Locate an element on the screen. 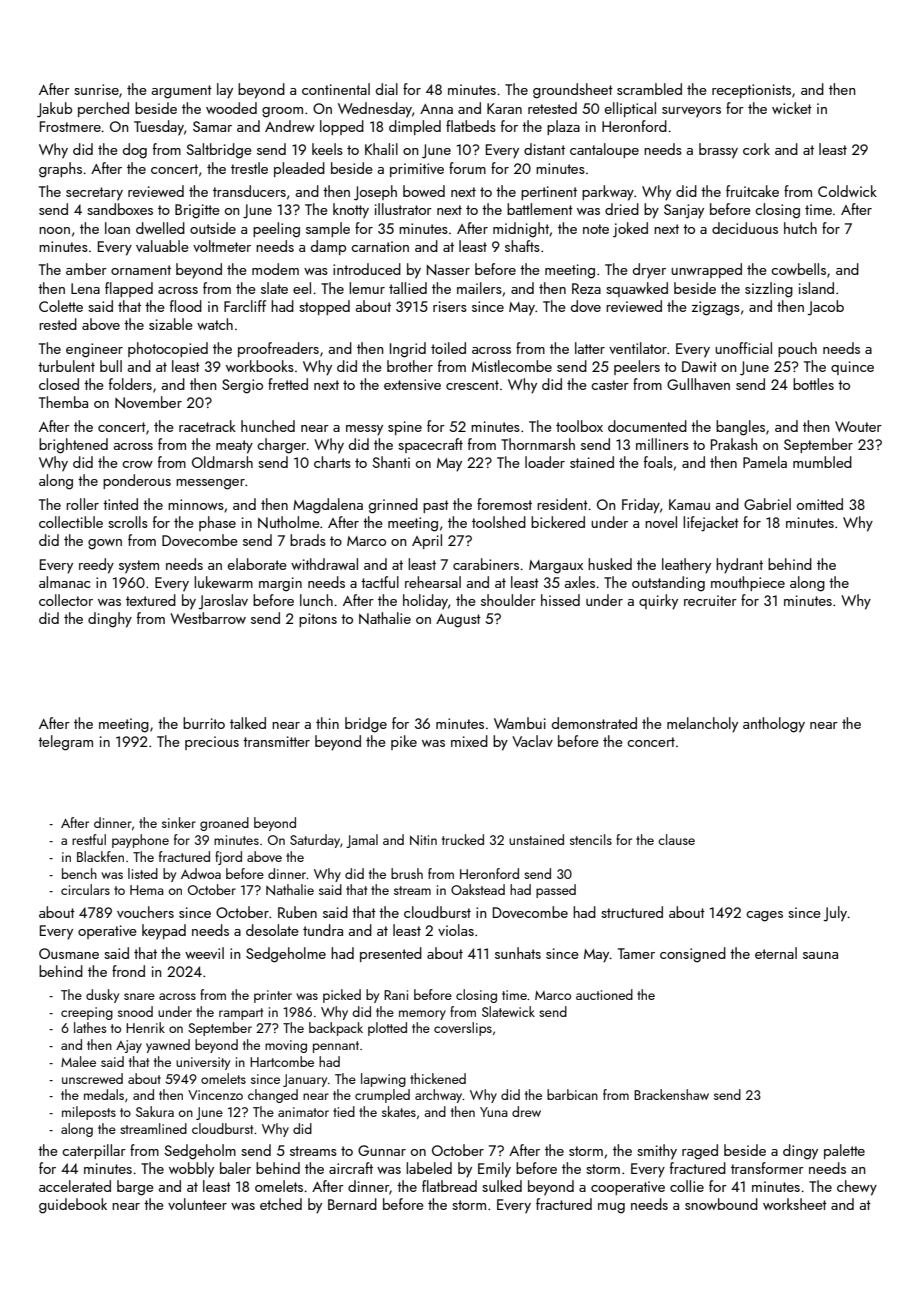 This screenshot has height=1308, width=924. omitted is located at coordinates (820, 504).
